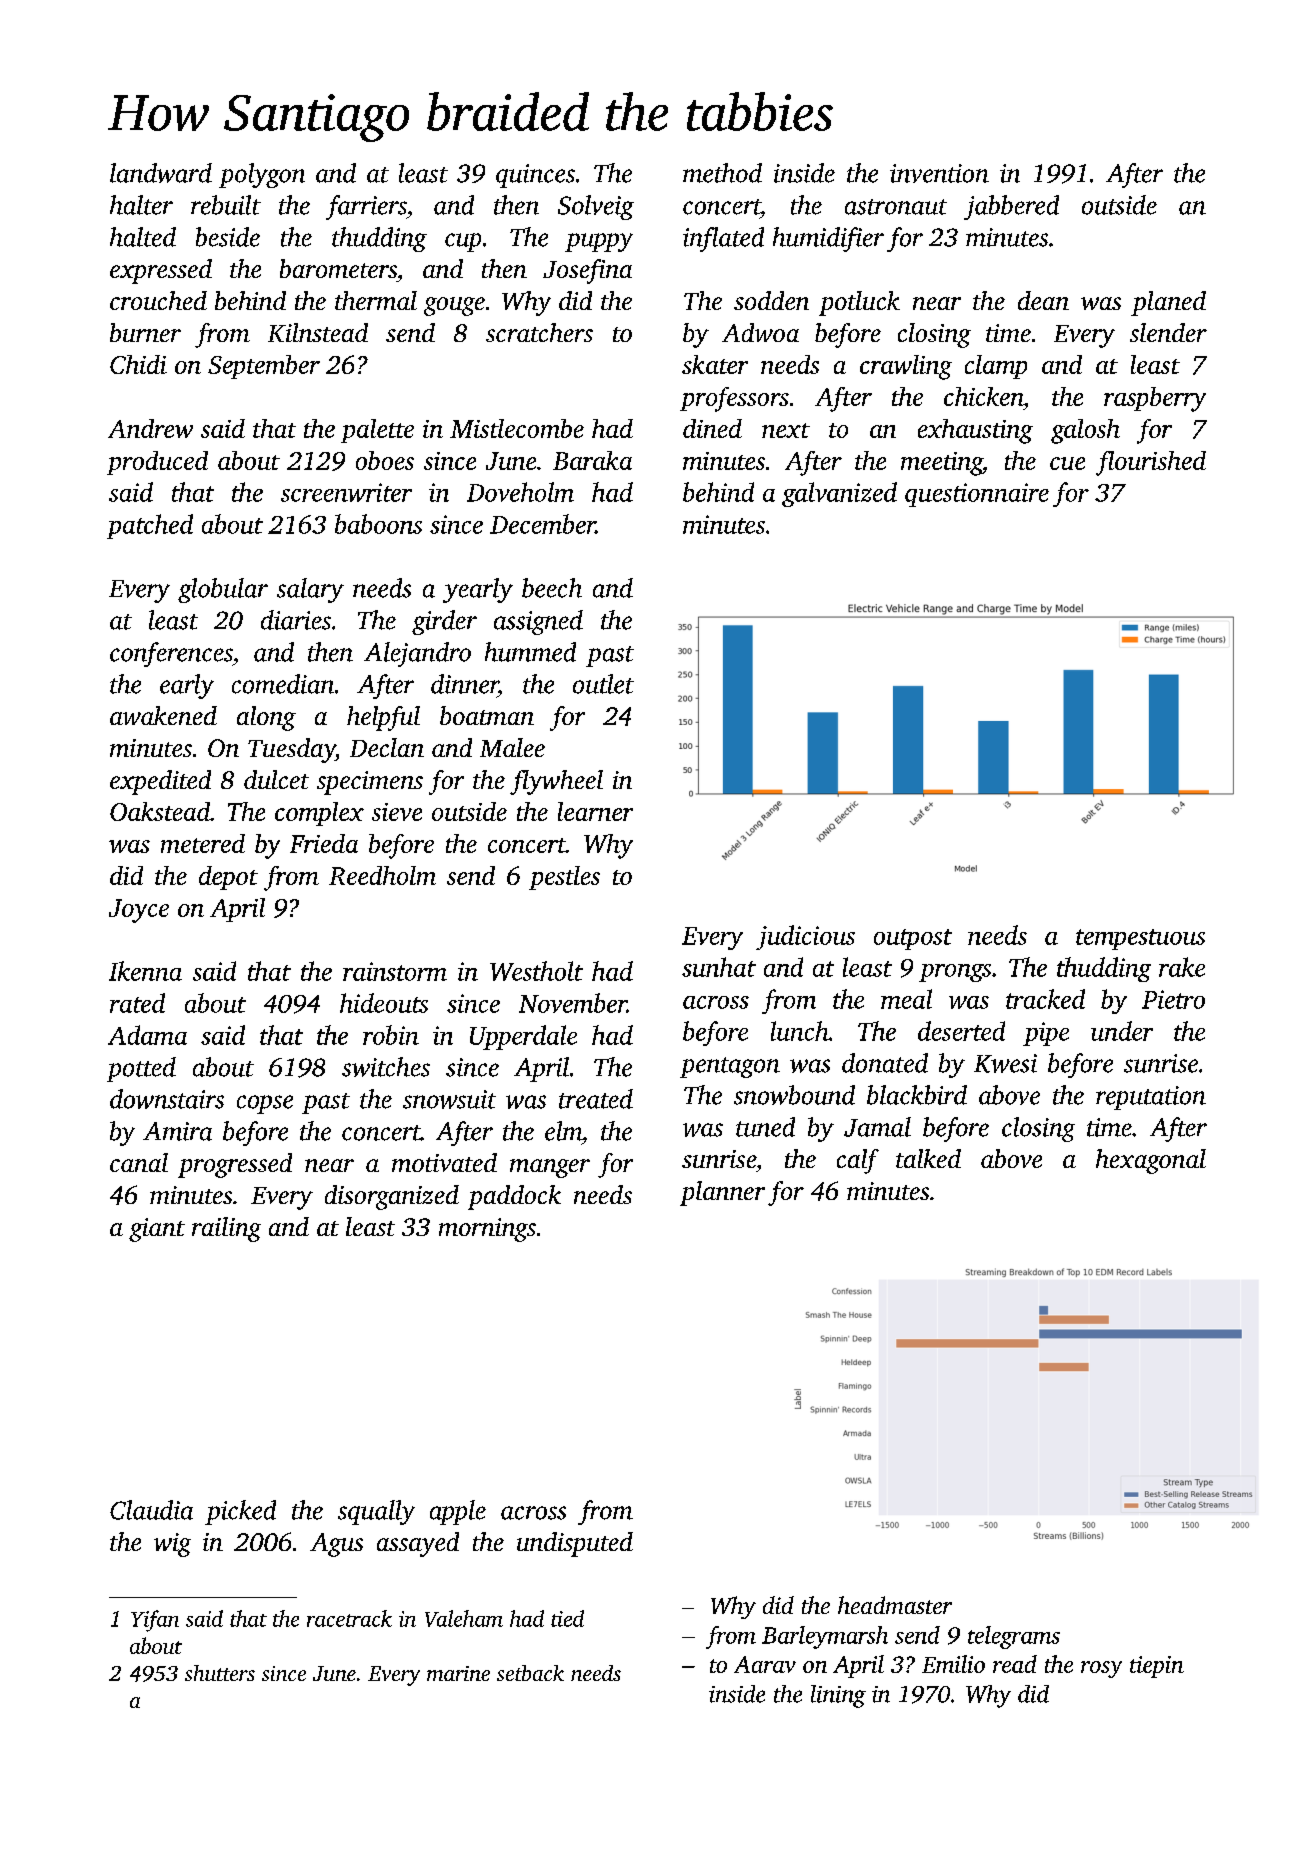 This page has width=1315, height=1860. I want to click on prongs, so click(955, 973).
